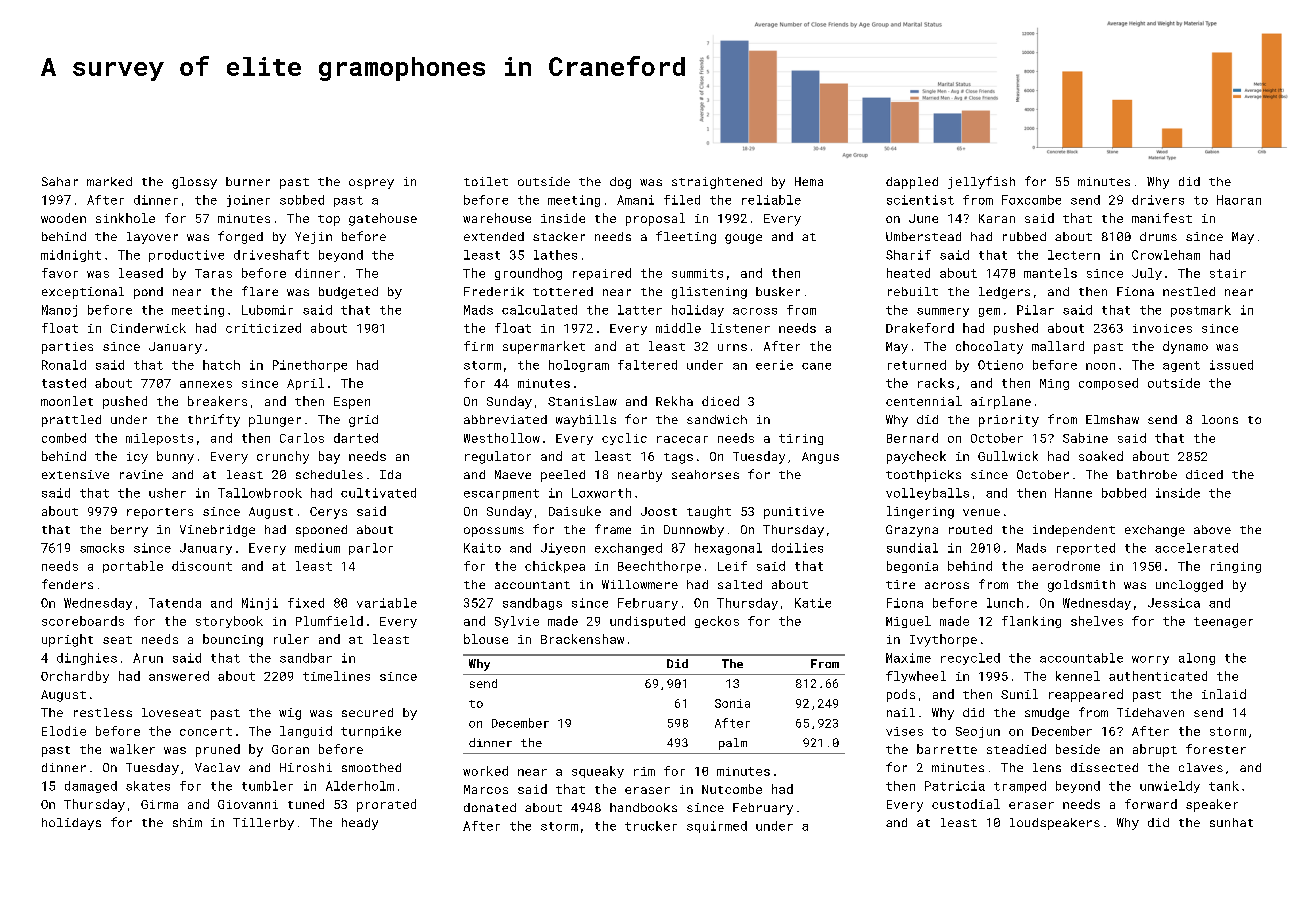 The width and height of the screenshot is (1308, 924). I want to click on Maxime, so click(908, 658).
